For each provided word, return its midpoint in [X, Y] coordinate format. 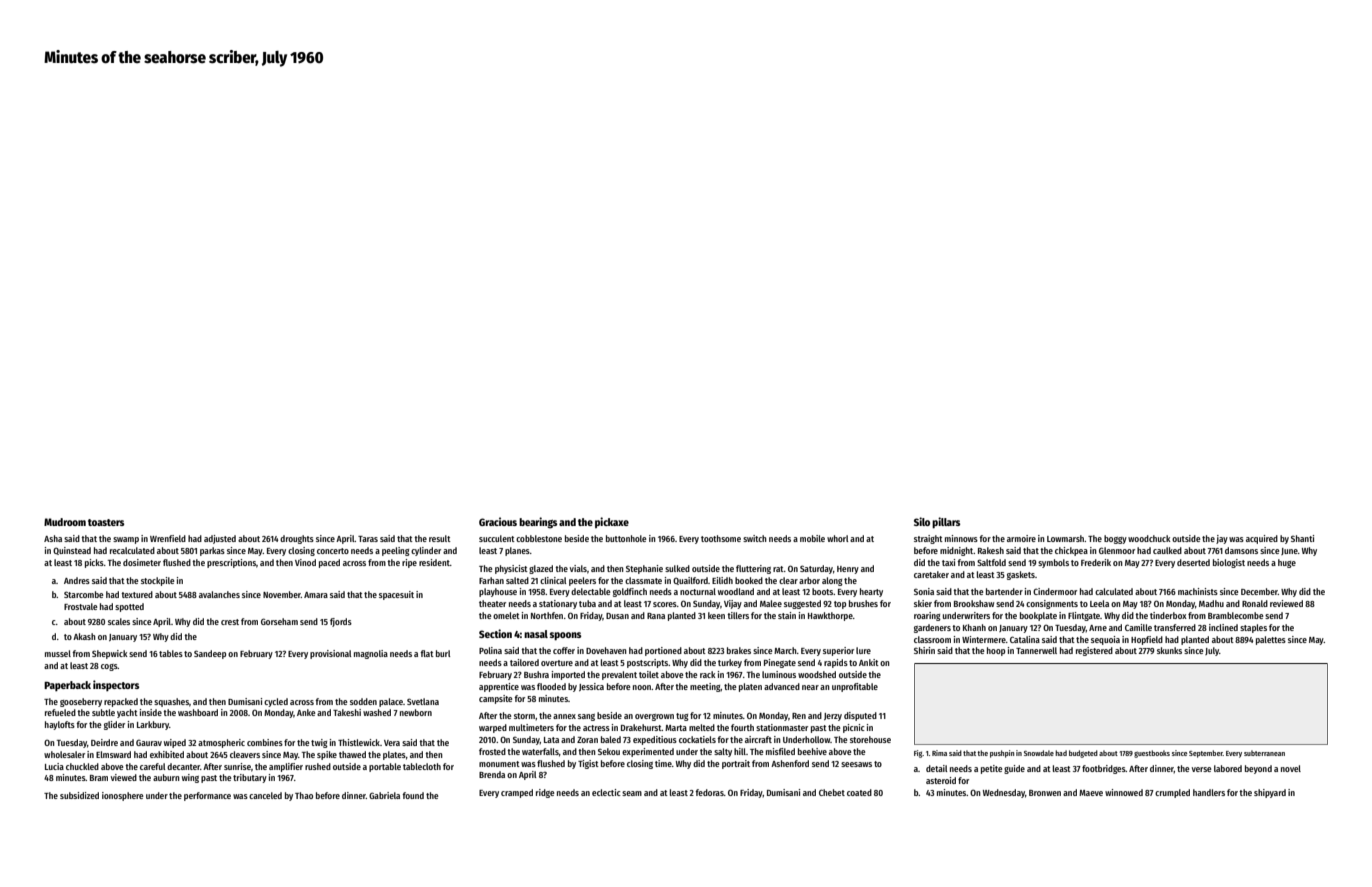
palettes [1271, 640]
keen [716, 615]
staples [1253, 628]
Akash [84, 636]
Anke [306, 712]
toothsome [721, 538]
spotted [129, 607]
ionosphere [123, 796]
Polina [490, 650]
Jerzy [833, 717]
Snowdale [1039, 753]
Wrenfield [168, 538]
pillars [946, 523]
